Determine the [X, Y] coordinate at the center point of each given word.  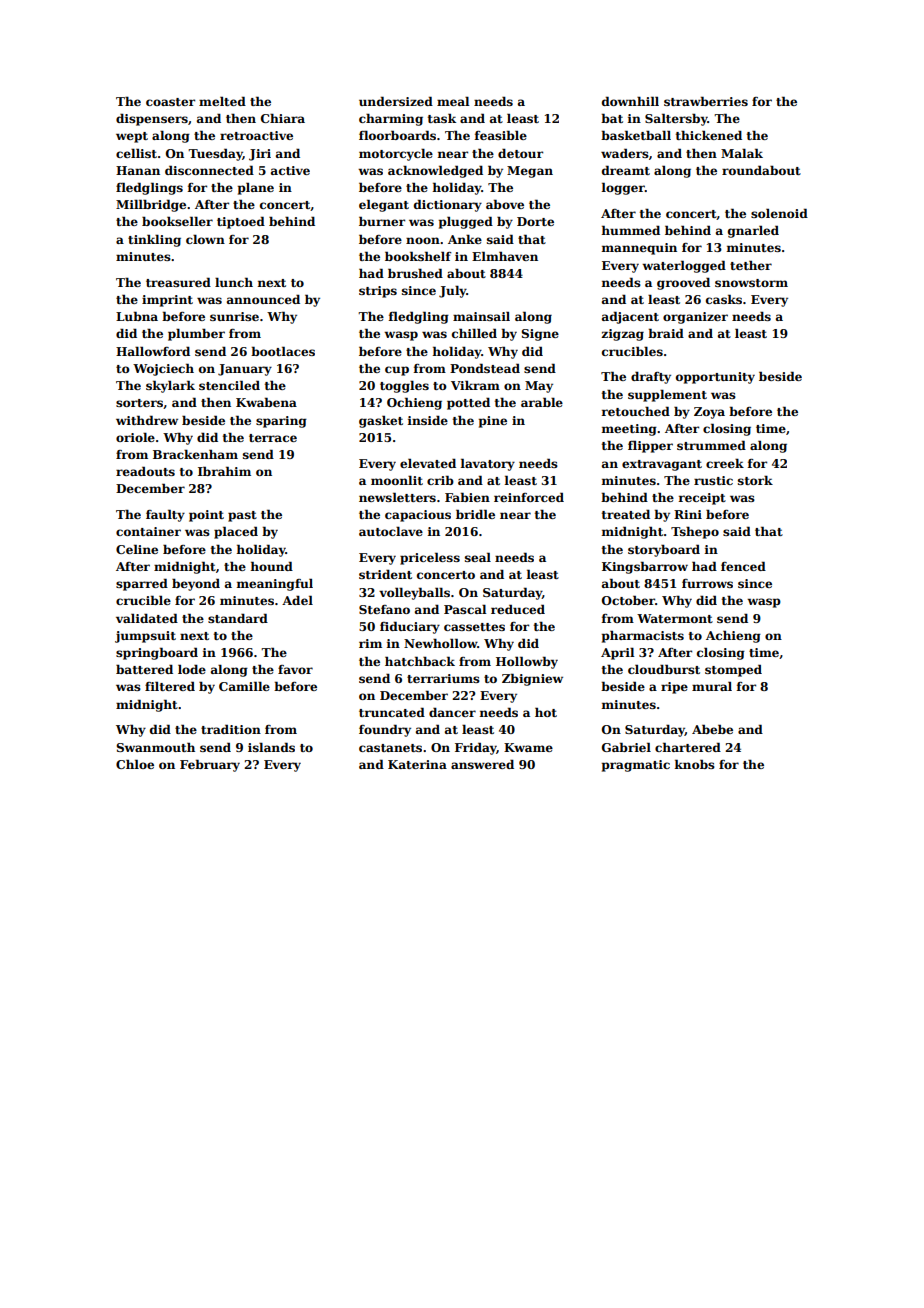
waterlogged [684, 266]
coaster [170, 102]
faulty [165, 515]
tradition [231, 729]
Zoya [709, 413]
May [539, 387]
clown [205, 239]
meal [453, 101]
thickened [709, 135]
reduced [518, 609]
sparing [281, 422]
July [453, 291]
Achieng [733, 636]
